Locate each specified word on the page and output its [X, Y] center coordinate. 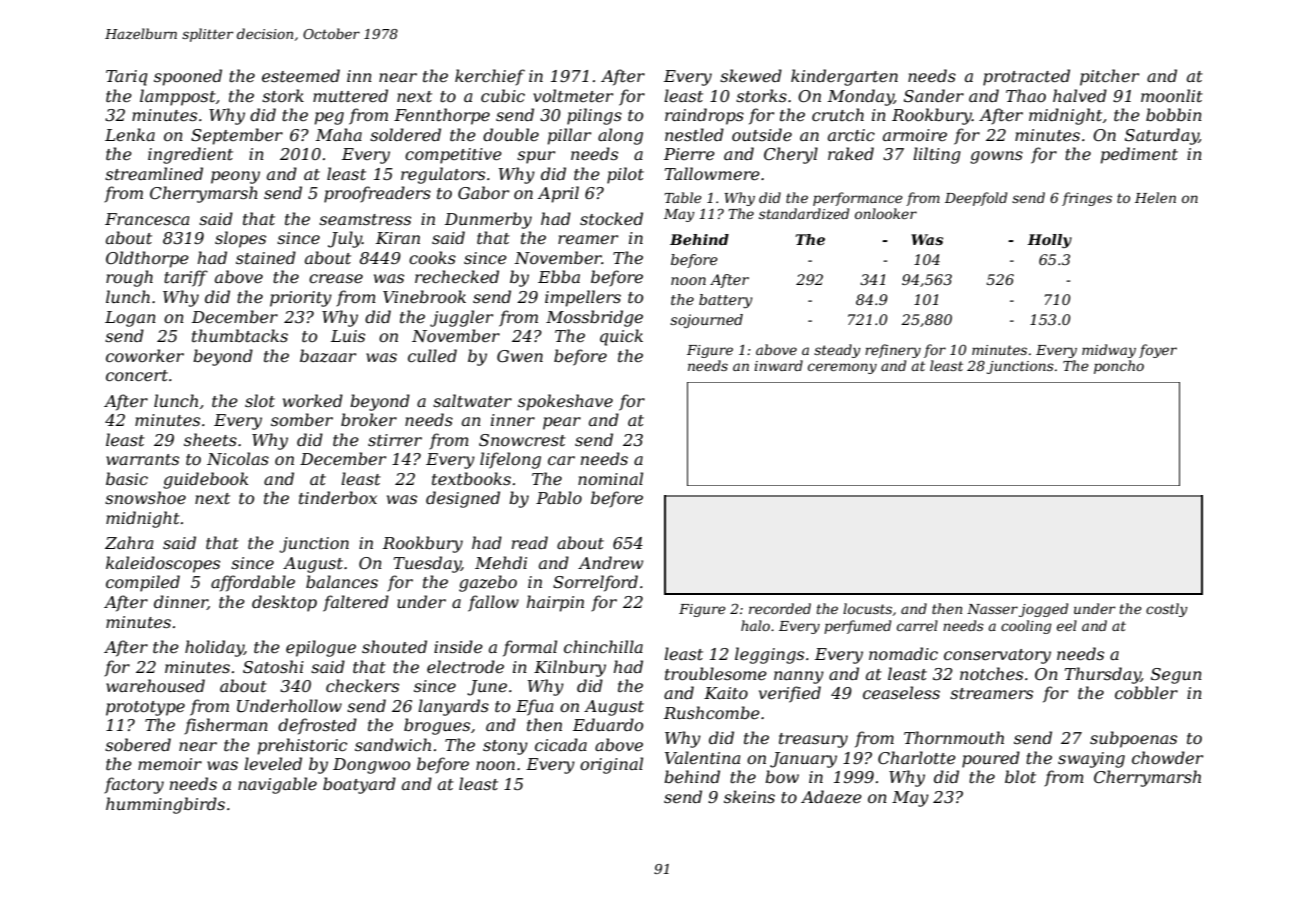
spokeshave [565, 402]
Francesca [147, 219]
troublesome [716, 673]
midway [1109, 351]
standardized [804, 214]
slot [260, 400]
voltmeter [573, 95]
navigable [277, 785]
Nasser [992, 609]
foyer [1158, 351]
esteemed [301, 75]
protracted [1026, 77]
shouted [394, 646]
